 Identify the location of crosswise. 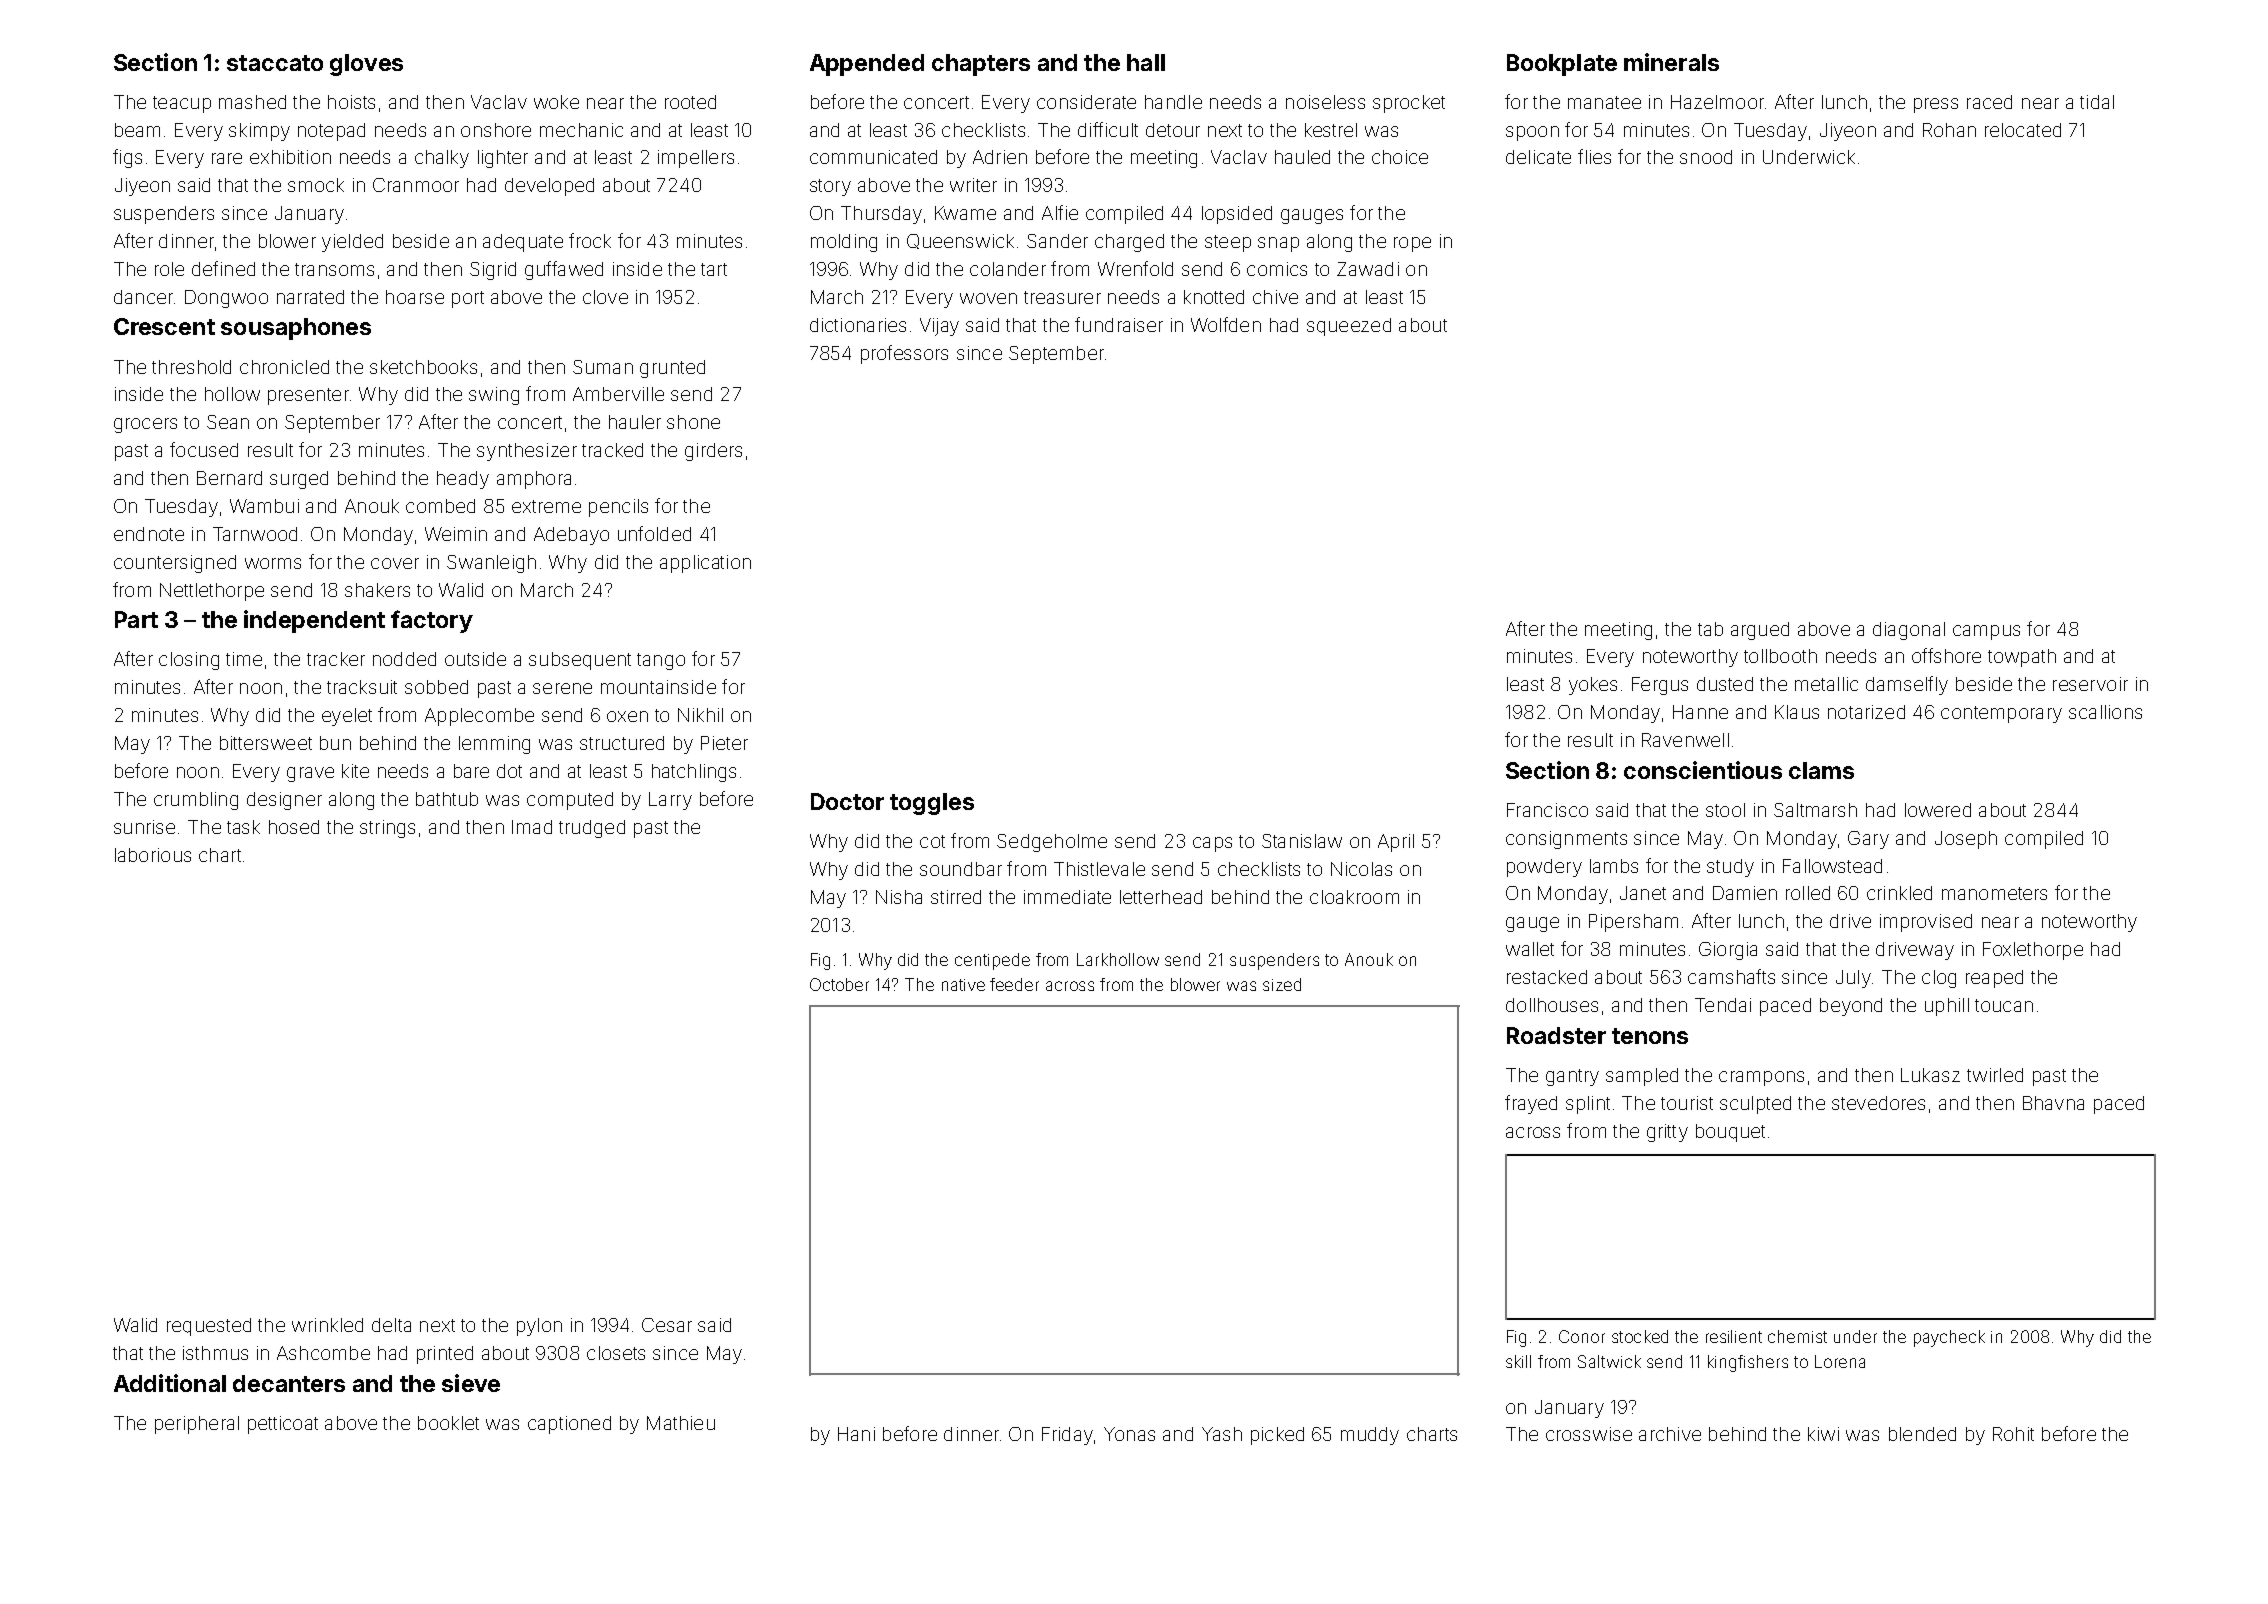
(1589, 1434).
